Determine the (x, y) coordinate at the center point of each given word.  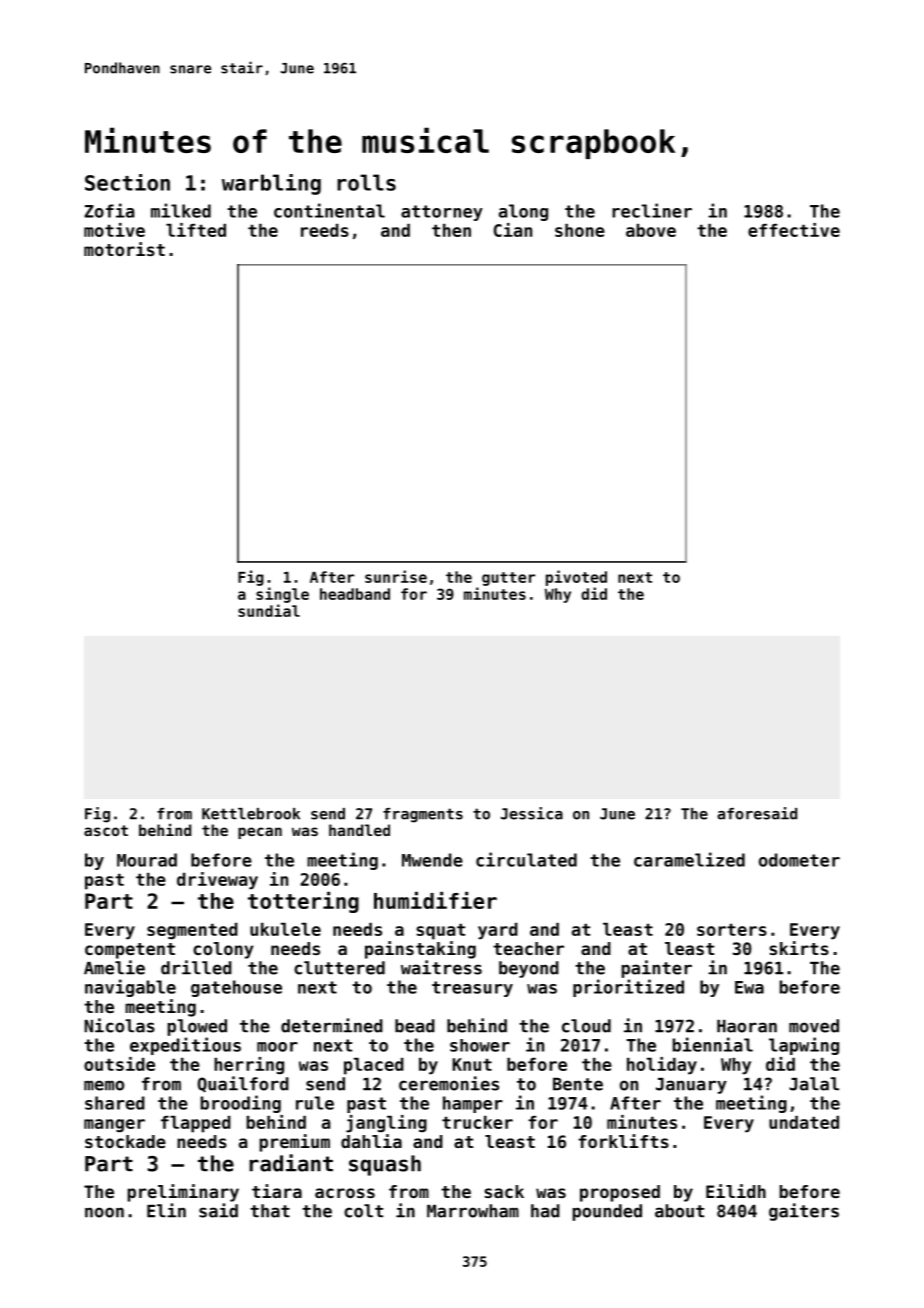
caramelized (689, 859)
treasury (472, 989)
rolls (366, 182)
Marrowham (473, 1211)
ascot (106, 830)
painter (656, 969)
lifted (196, 230)
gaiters (804, 1212)
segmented (192, 931)
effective (794, 230)
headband (355, 594)
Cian (513, 230)
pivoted (576, 578)
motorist (124, 249)
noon (104, 1212)
